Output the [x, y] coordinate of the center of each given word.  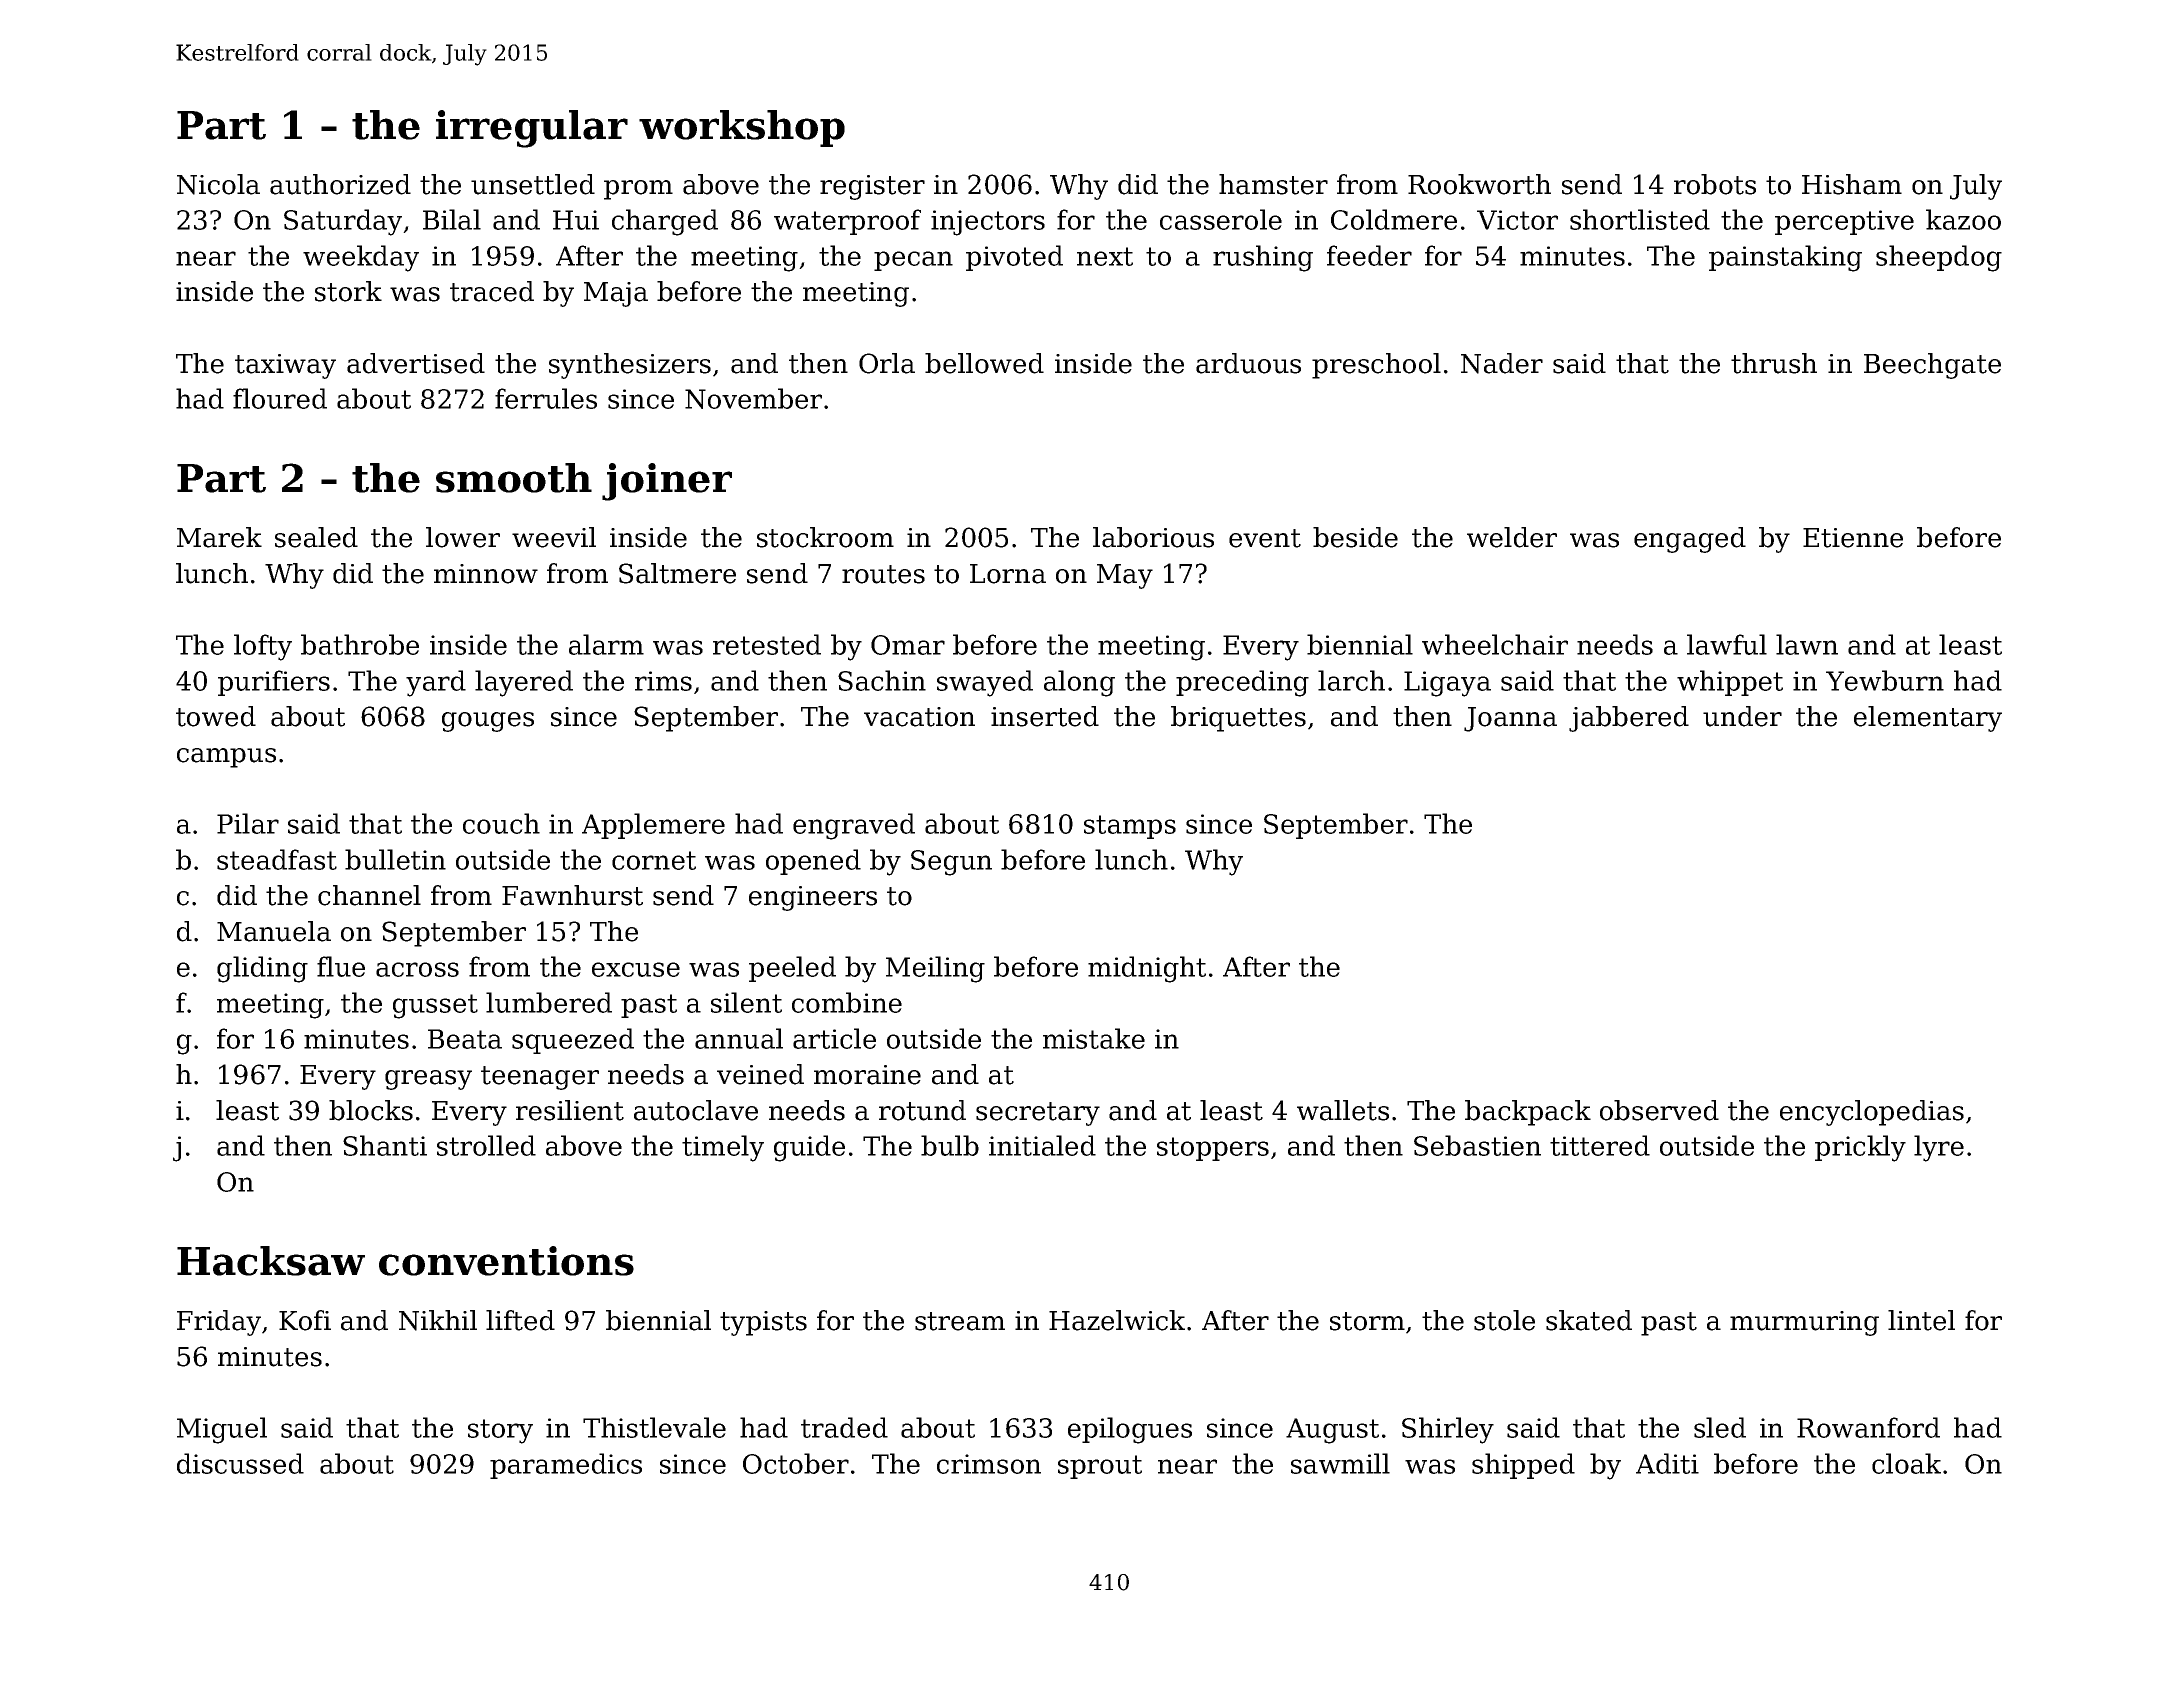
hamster [1273, 184]
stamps [1130, 827]
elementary [1928, 719]
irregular [532, 129]
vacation [919, 717]
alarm [606, 644]
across [417, 969]
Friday [219, 1323]
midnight [1147, 969]
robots [1715, 184]
